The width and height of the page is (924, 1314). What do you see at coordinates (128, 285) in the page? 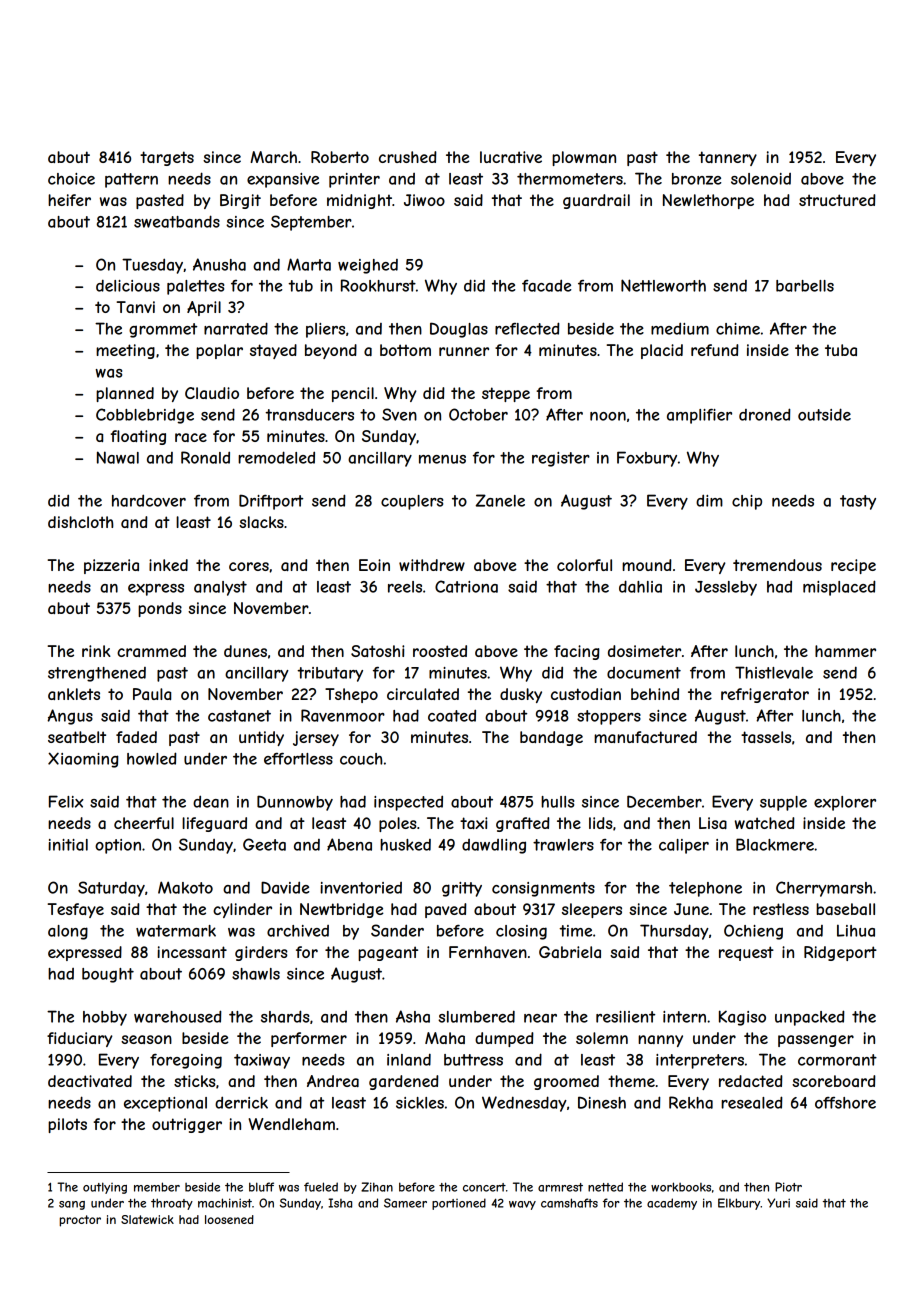
I see `delicious` at bounding box center [128, 285].
